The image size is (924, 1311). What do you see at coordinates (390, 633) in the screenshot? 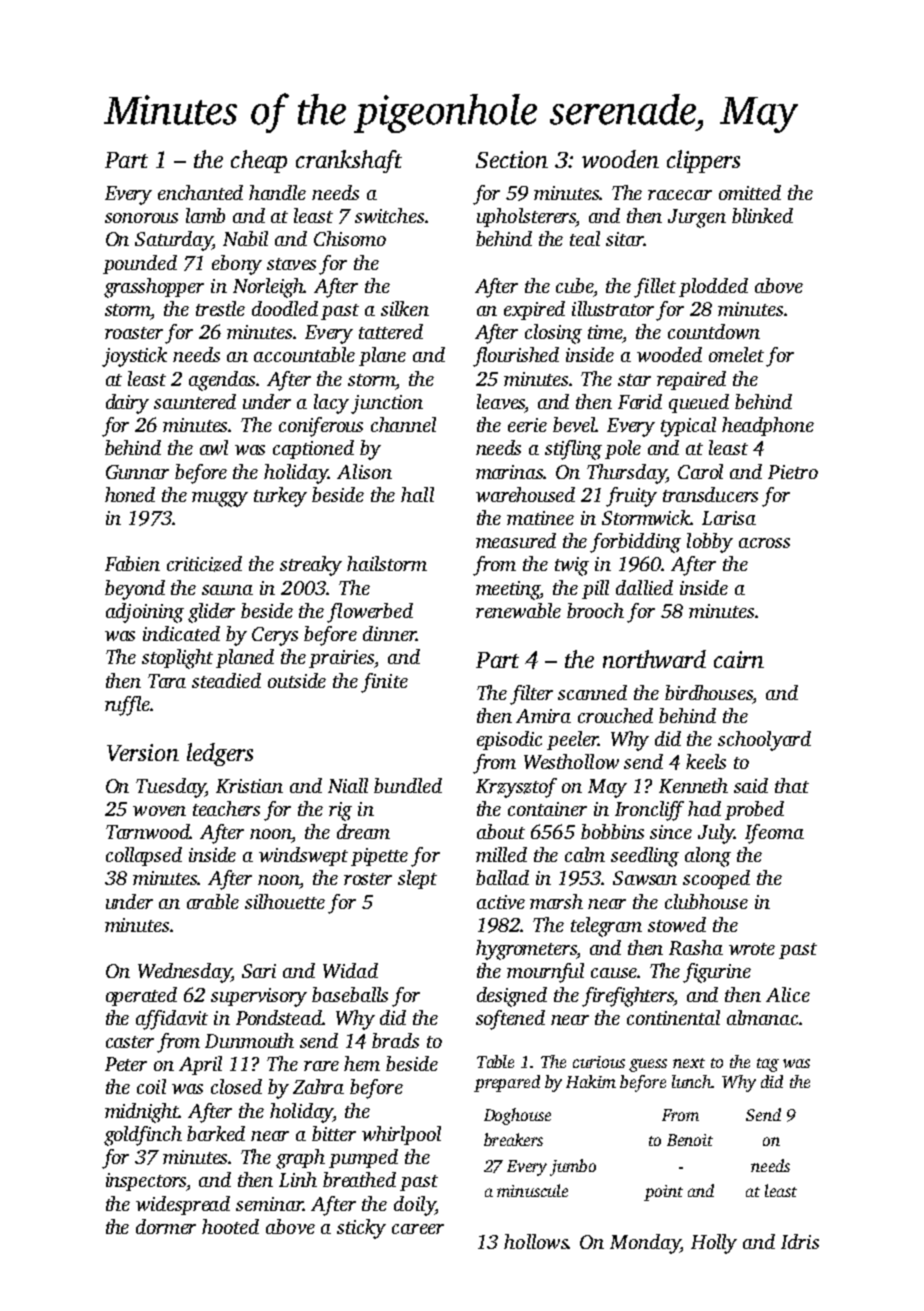
I see `dinner` at bounding box center [390, 633].
